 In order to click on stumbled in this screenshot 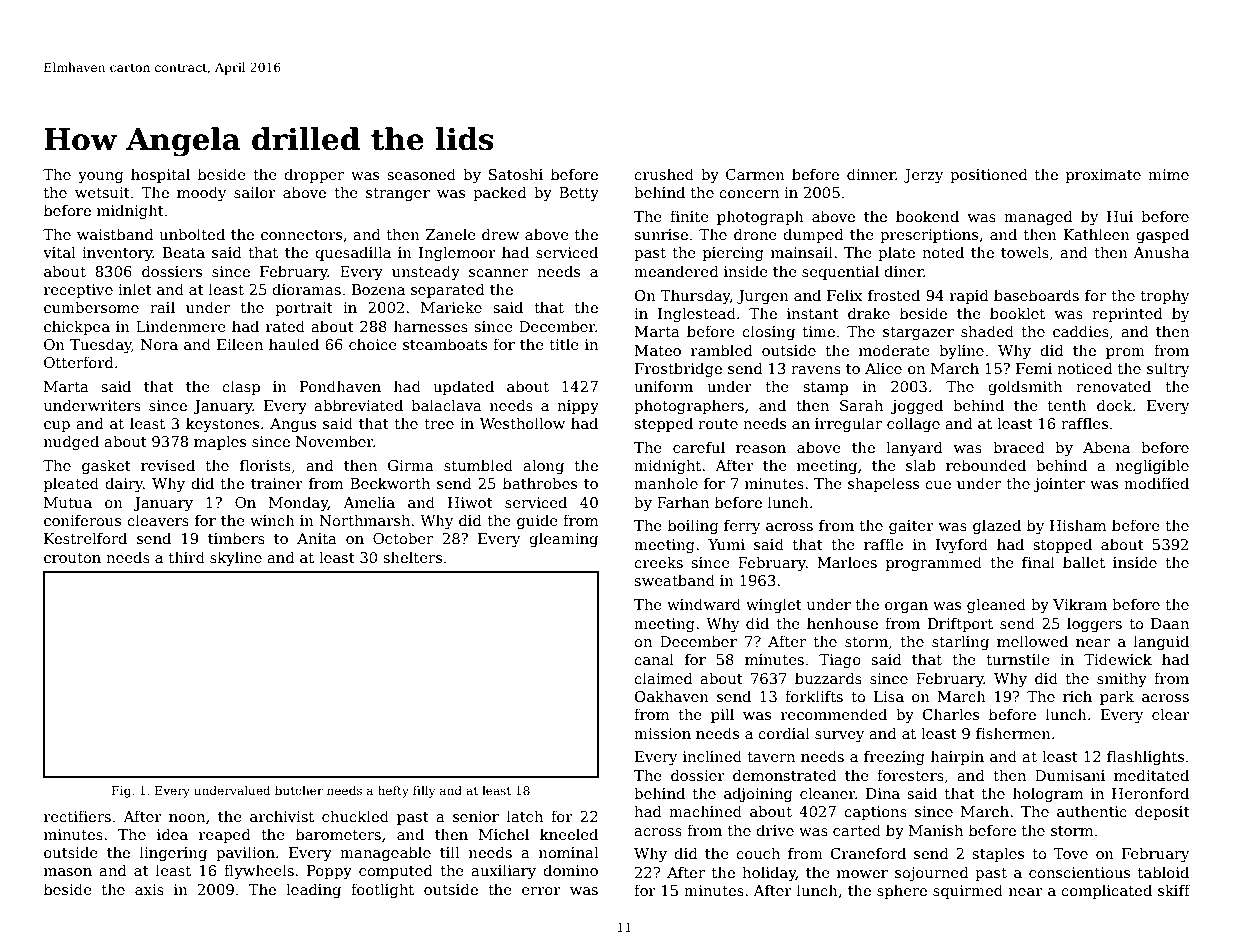, I will do `click(478, 465)`.
